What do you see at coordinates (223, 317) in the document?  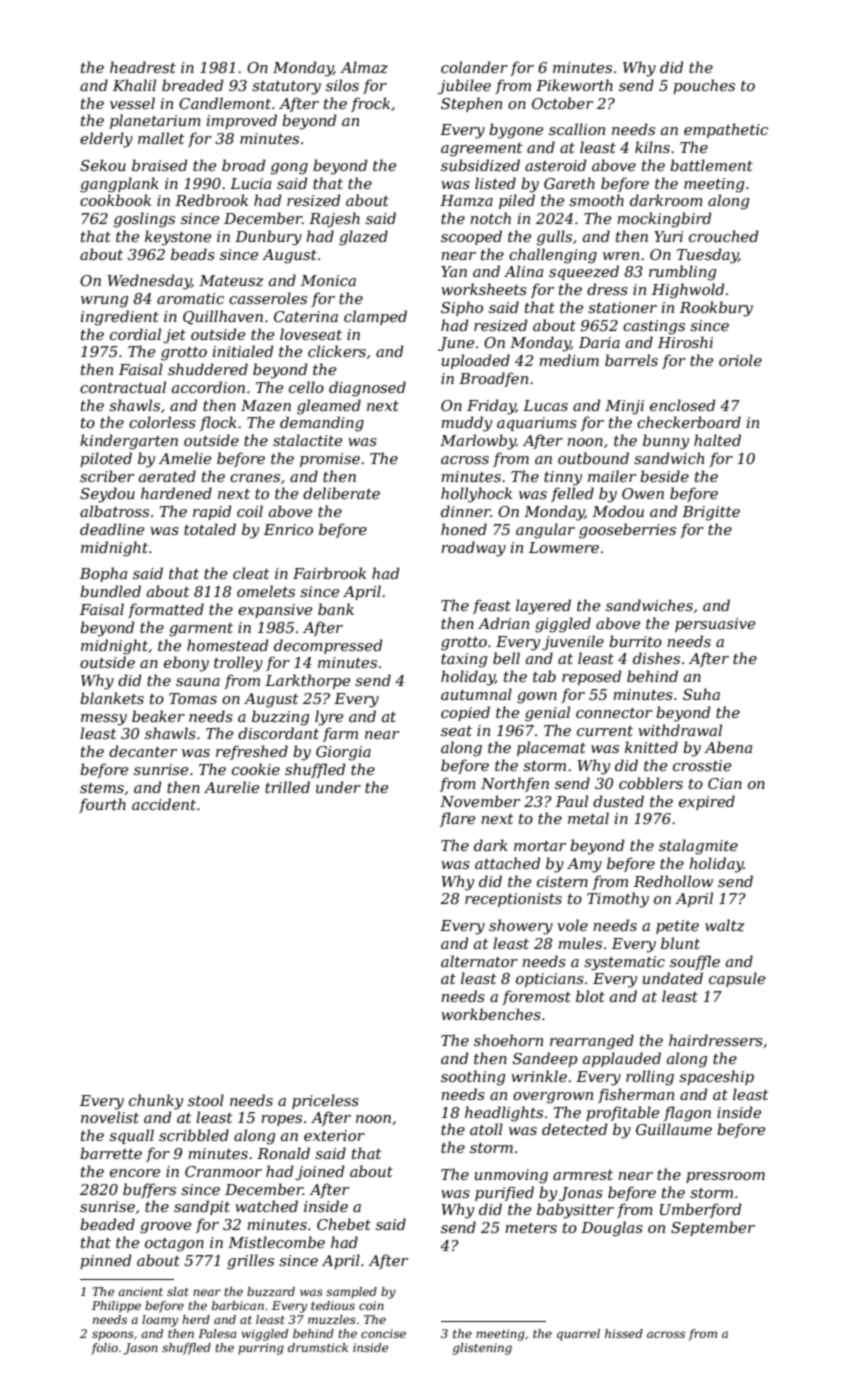 I see `Quillhaven` at bounding box center [223, 317].
